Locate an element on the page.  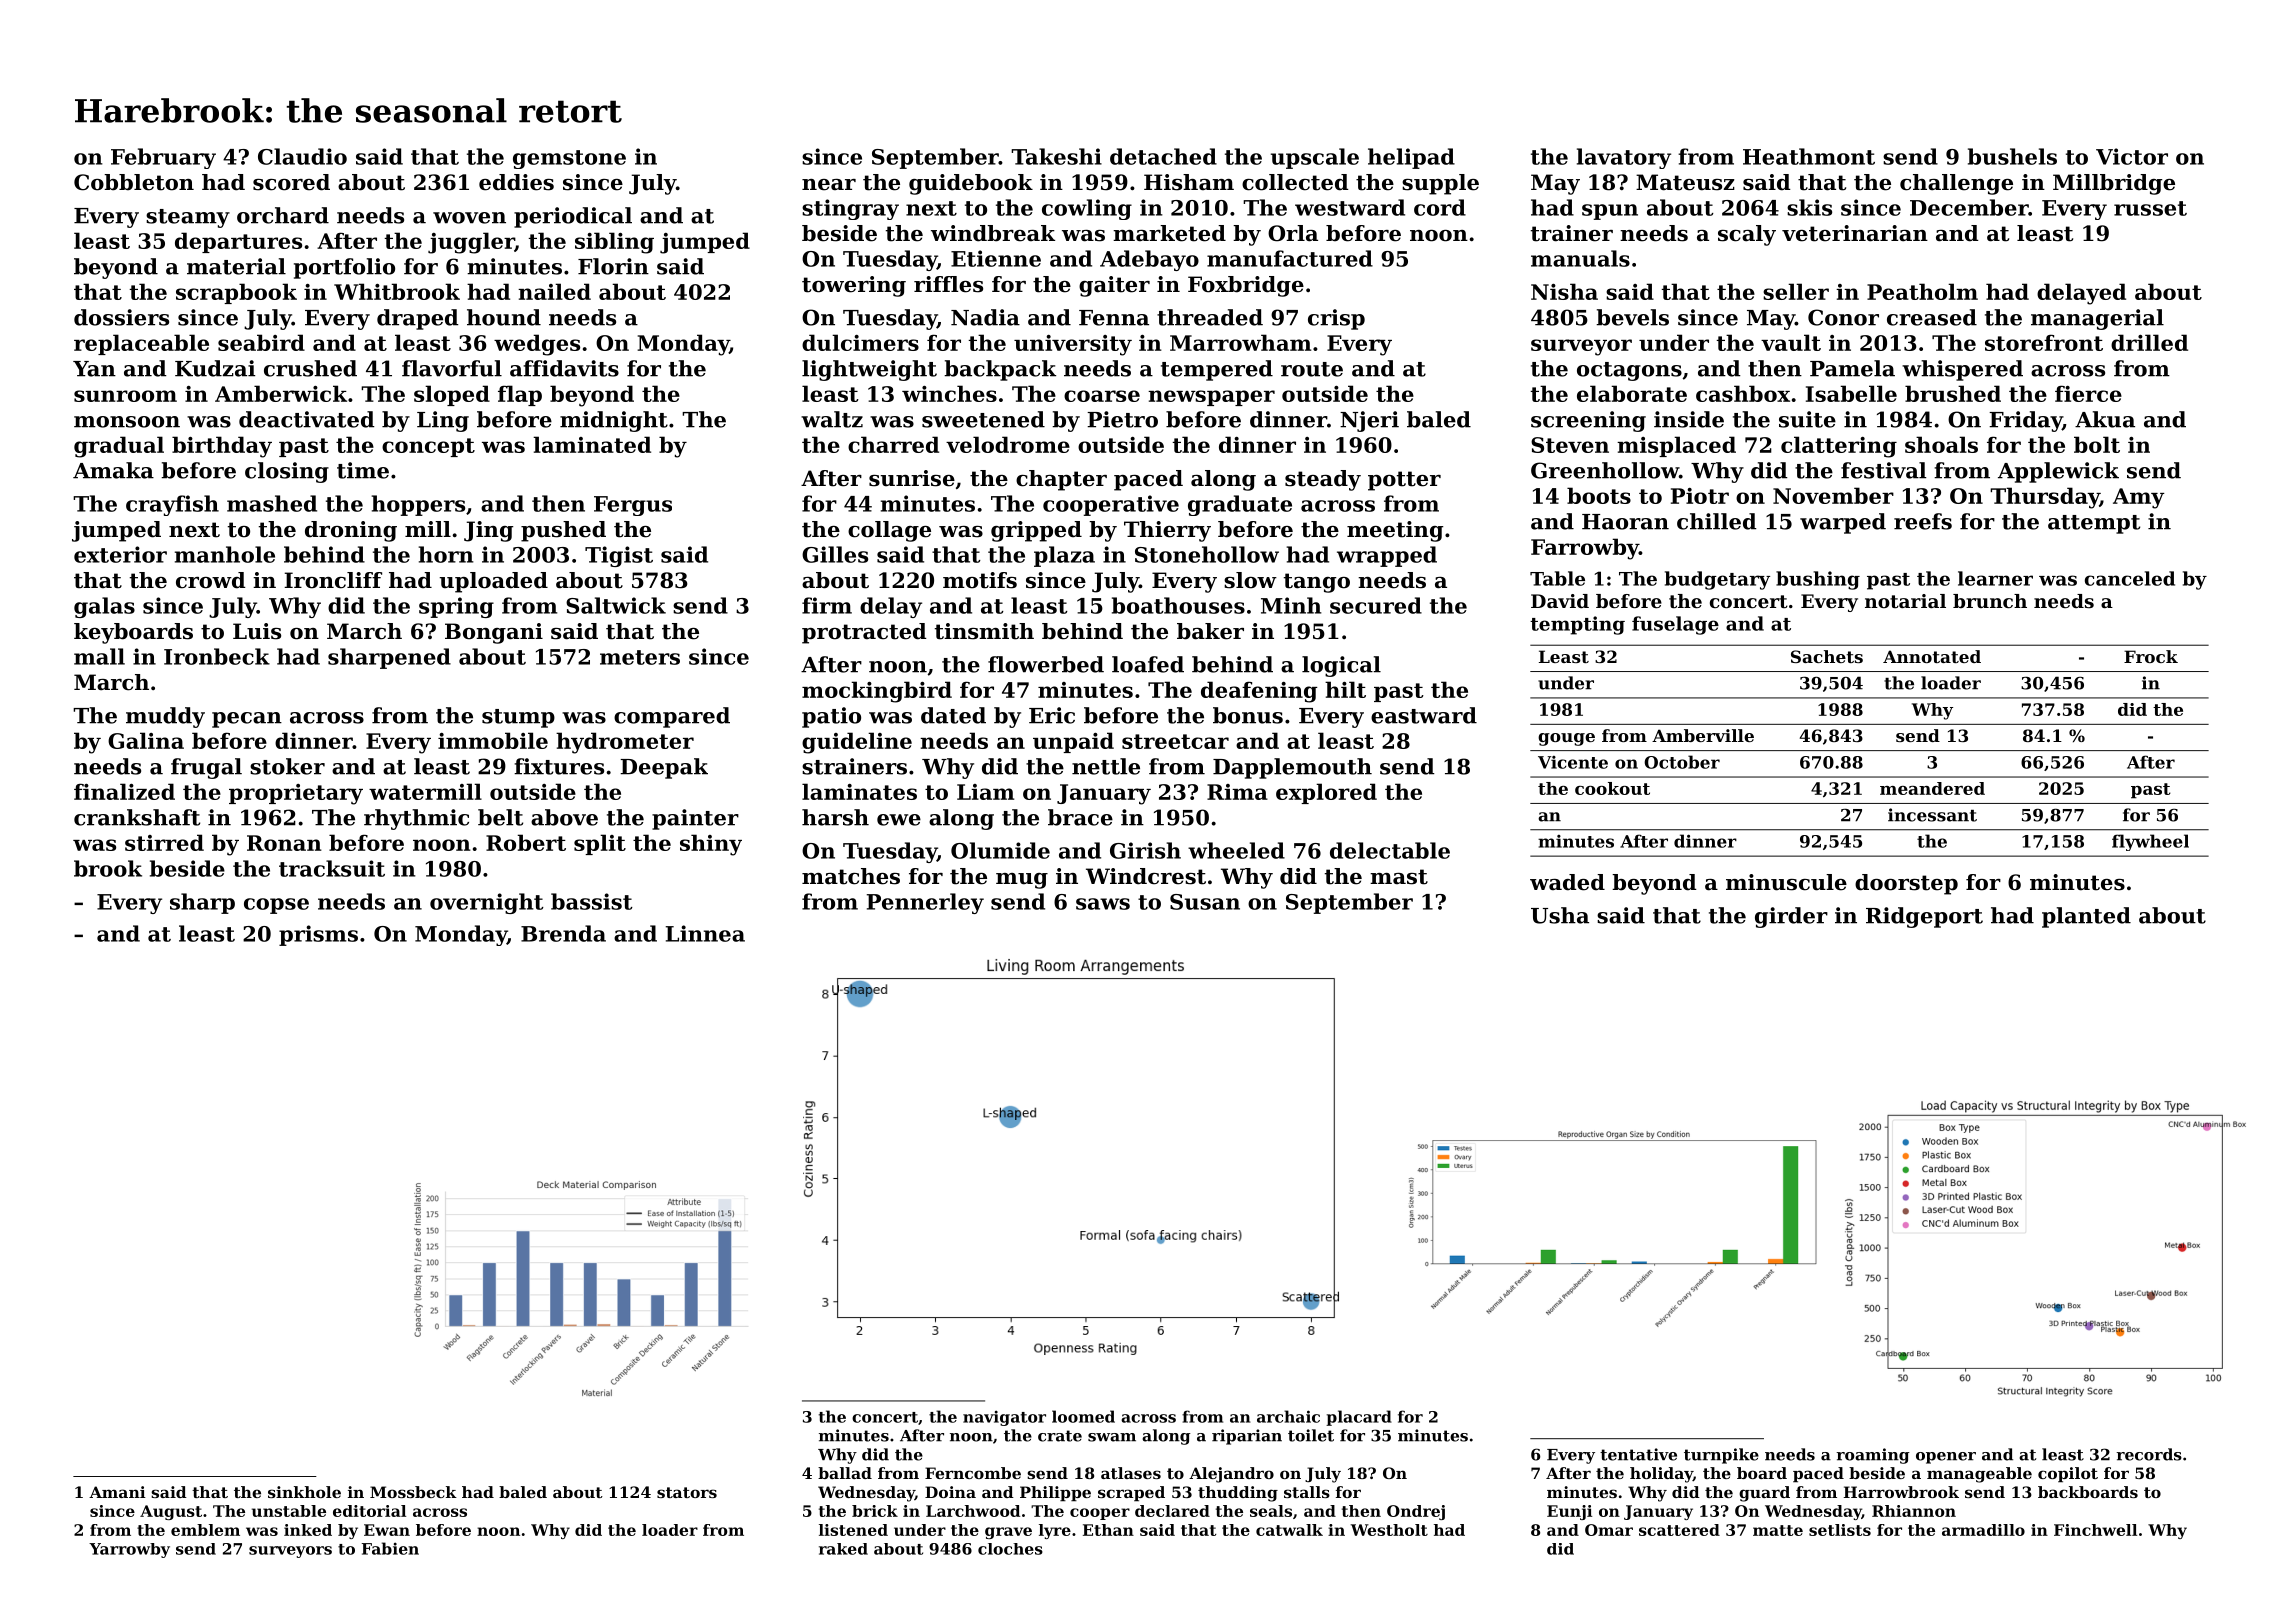
westward is located at coordinates (1350, 207).
